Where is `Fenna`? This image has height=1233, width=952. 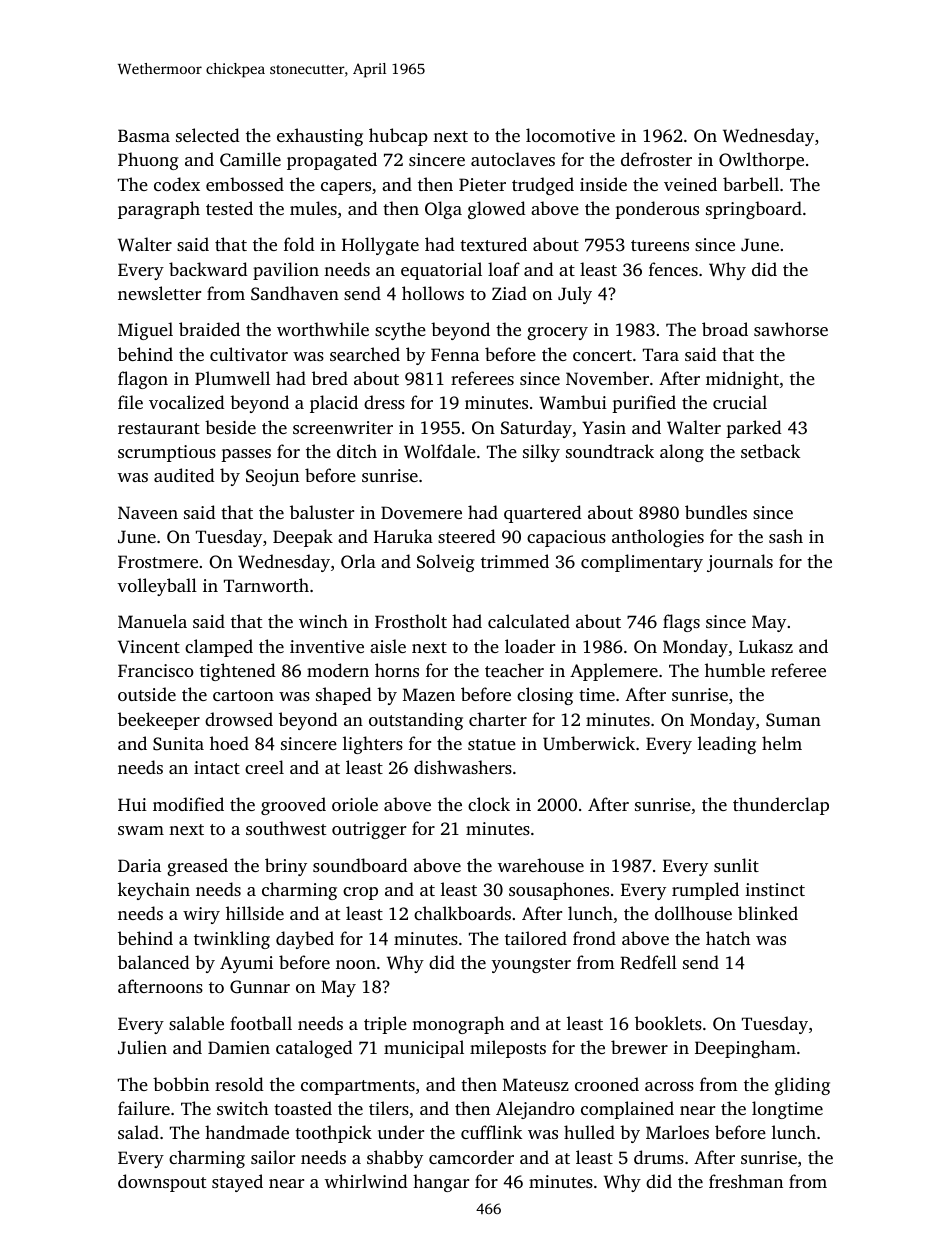 Fenna is located at coordinates (455, 354).
